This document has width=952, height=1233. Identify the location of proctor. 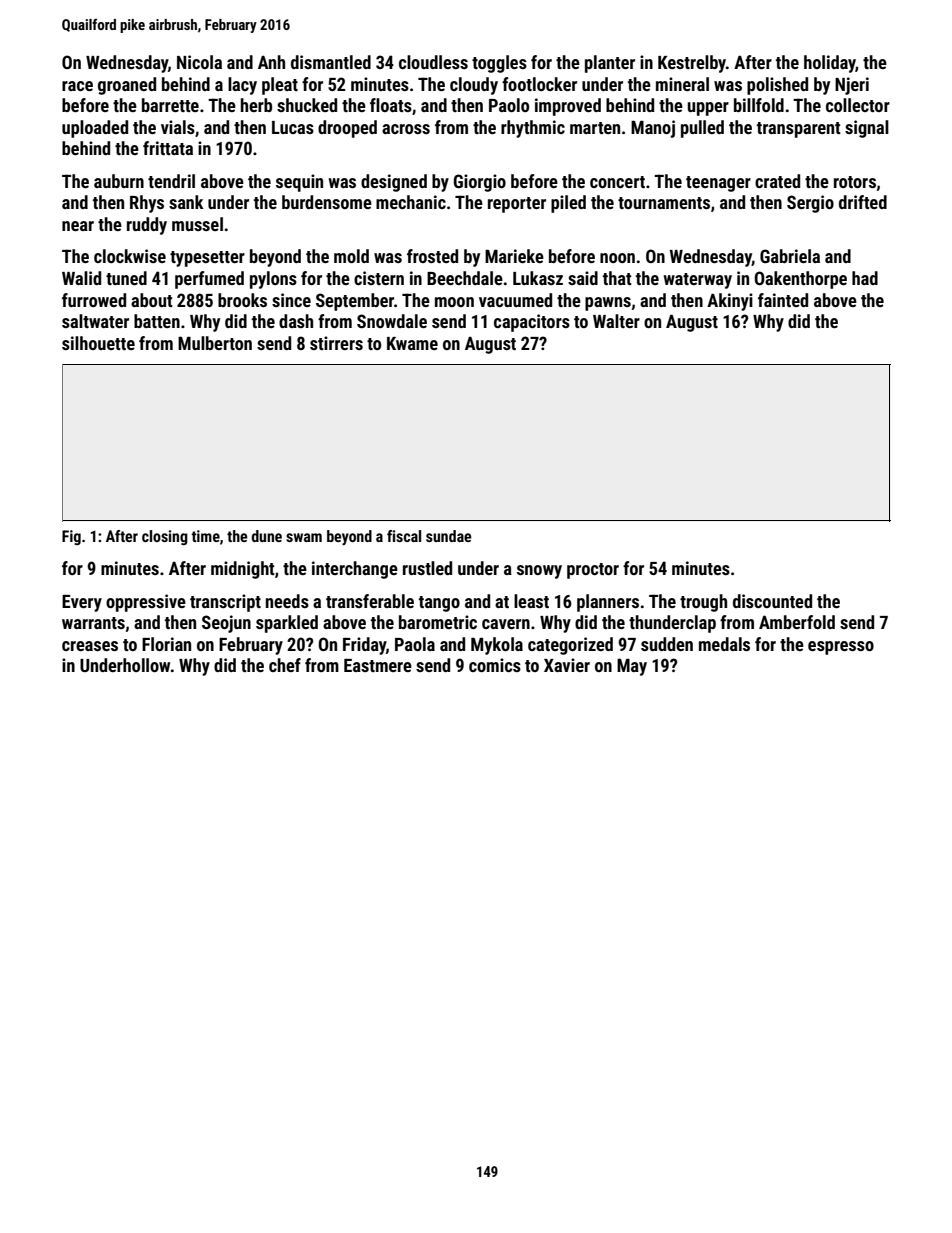
(593, 571).
